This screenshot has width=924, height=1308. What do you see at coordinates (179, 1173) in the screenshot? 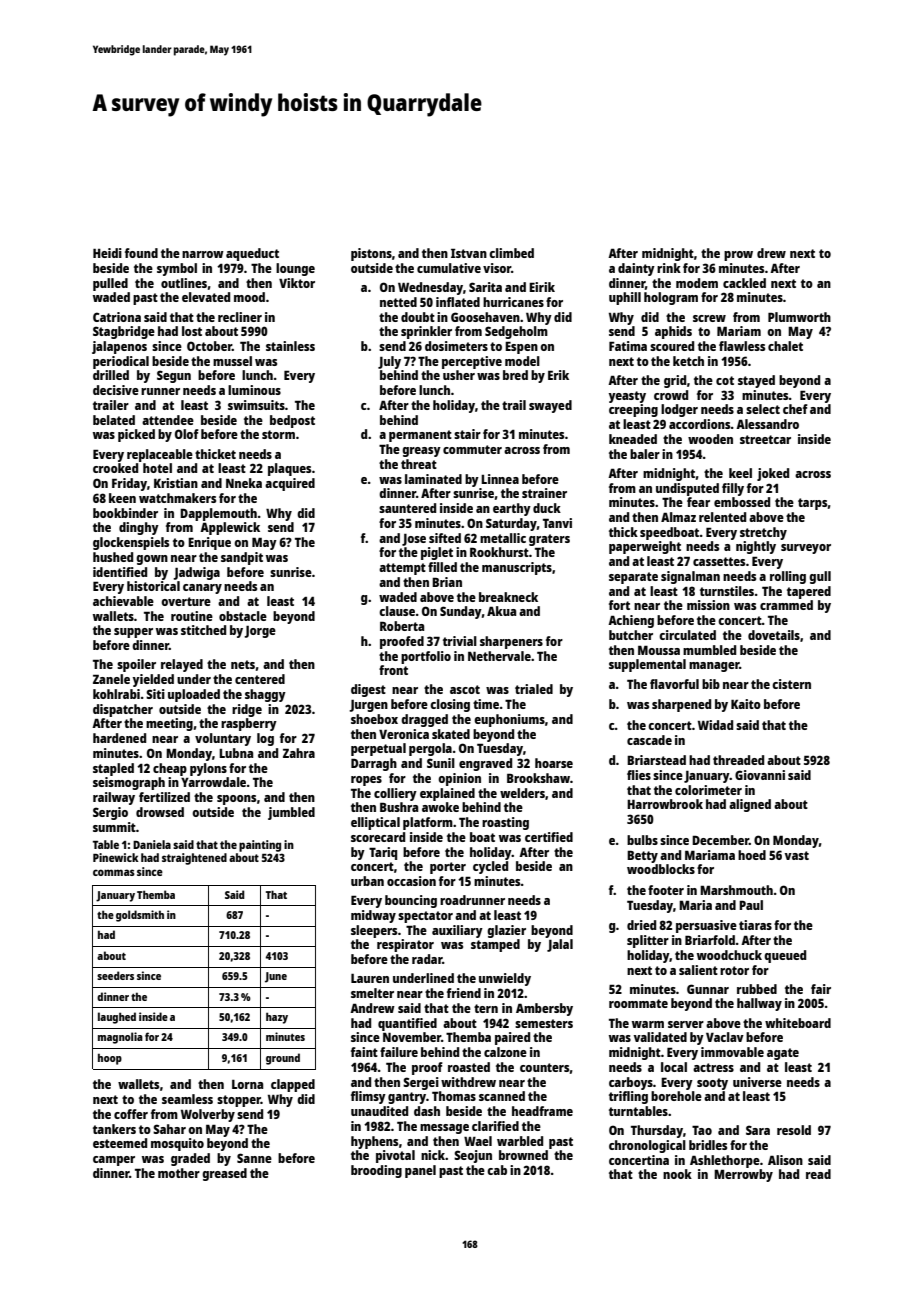
I see `mother` at bounding box center [179, 1173].
